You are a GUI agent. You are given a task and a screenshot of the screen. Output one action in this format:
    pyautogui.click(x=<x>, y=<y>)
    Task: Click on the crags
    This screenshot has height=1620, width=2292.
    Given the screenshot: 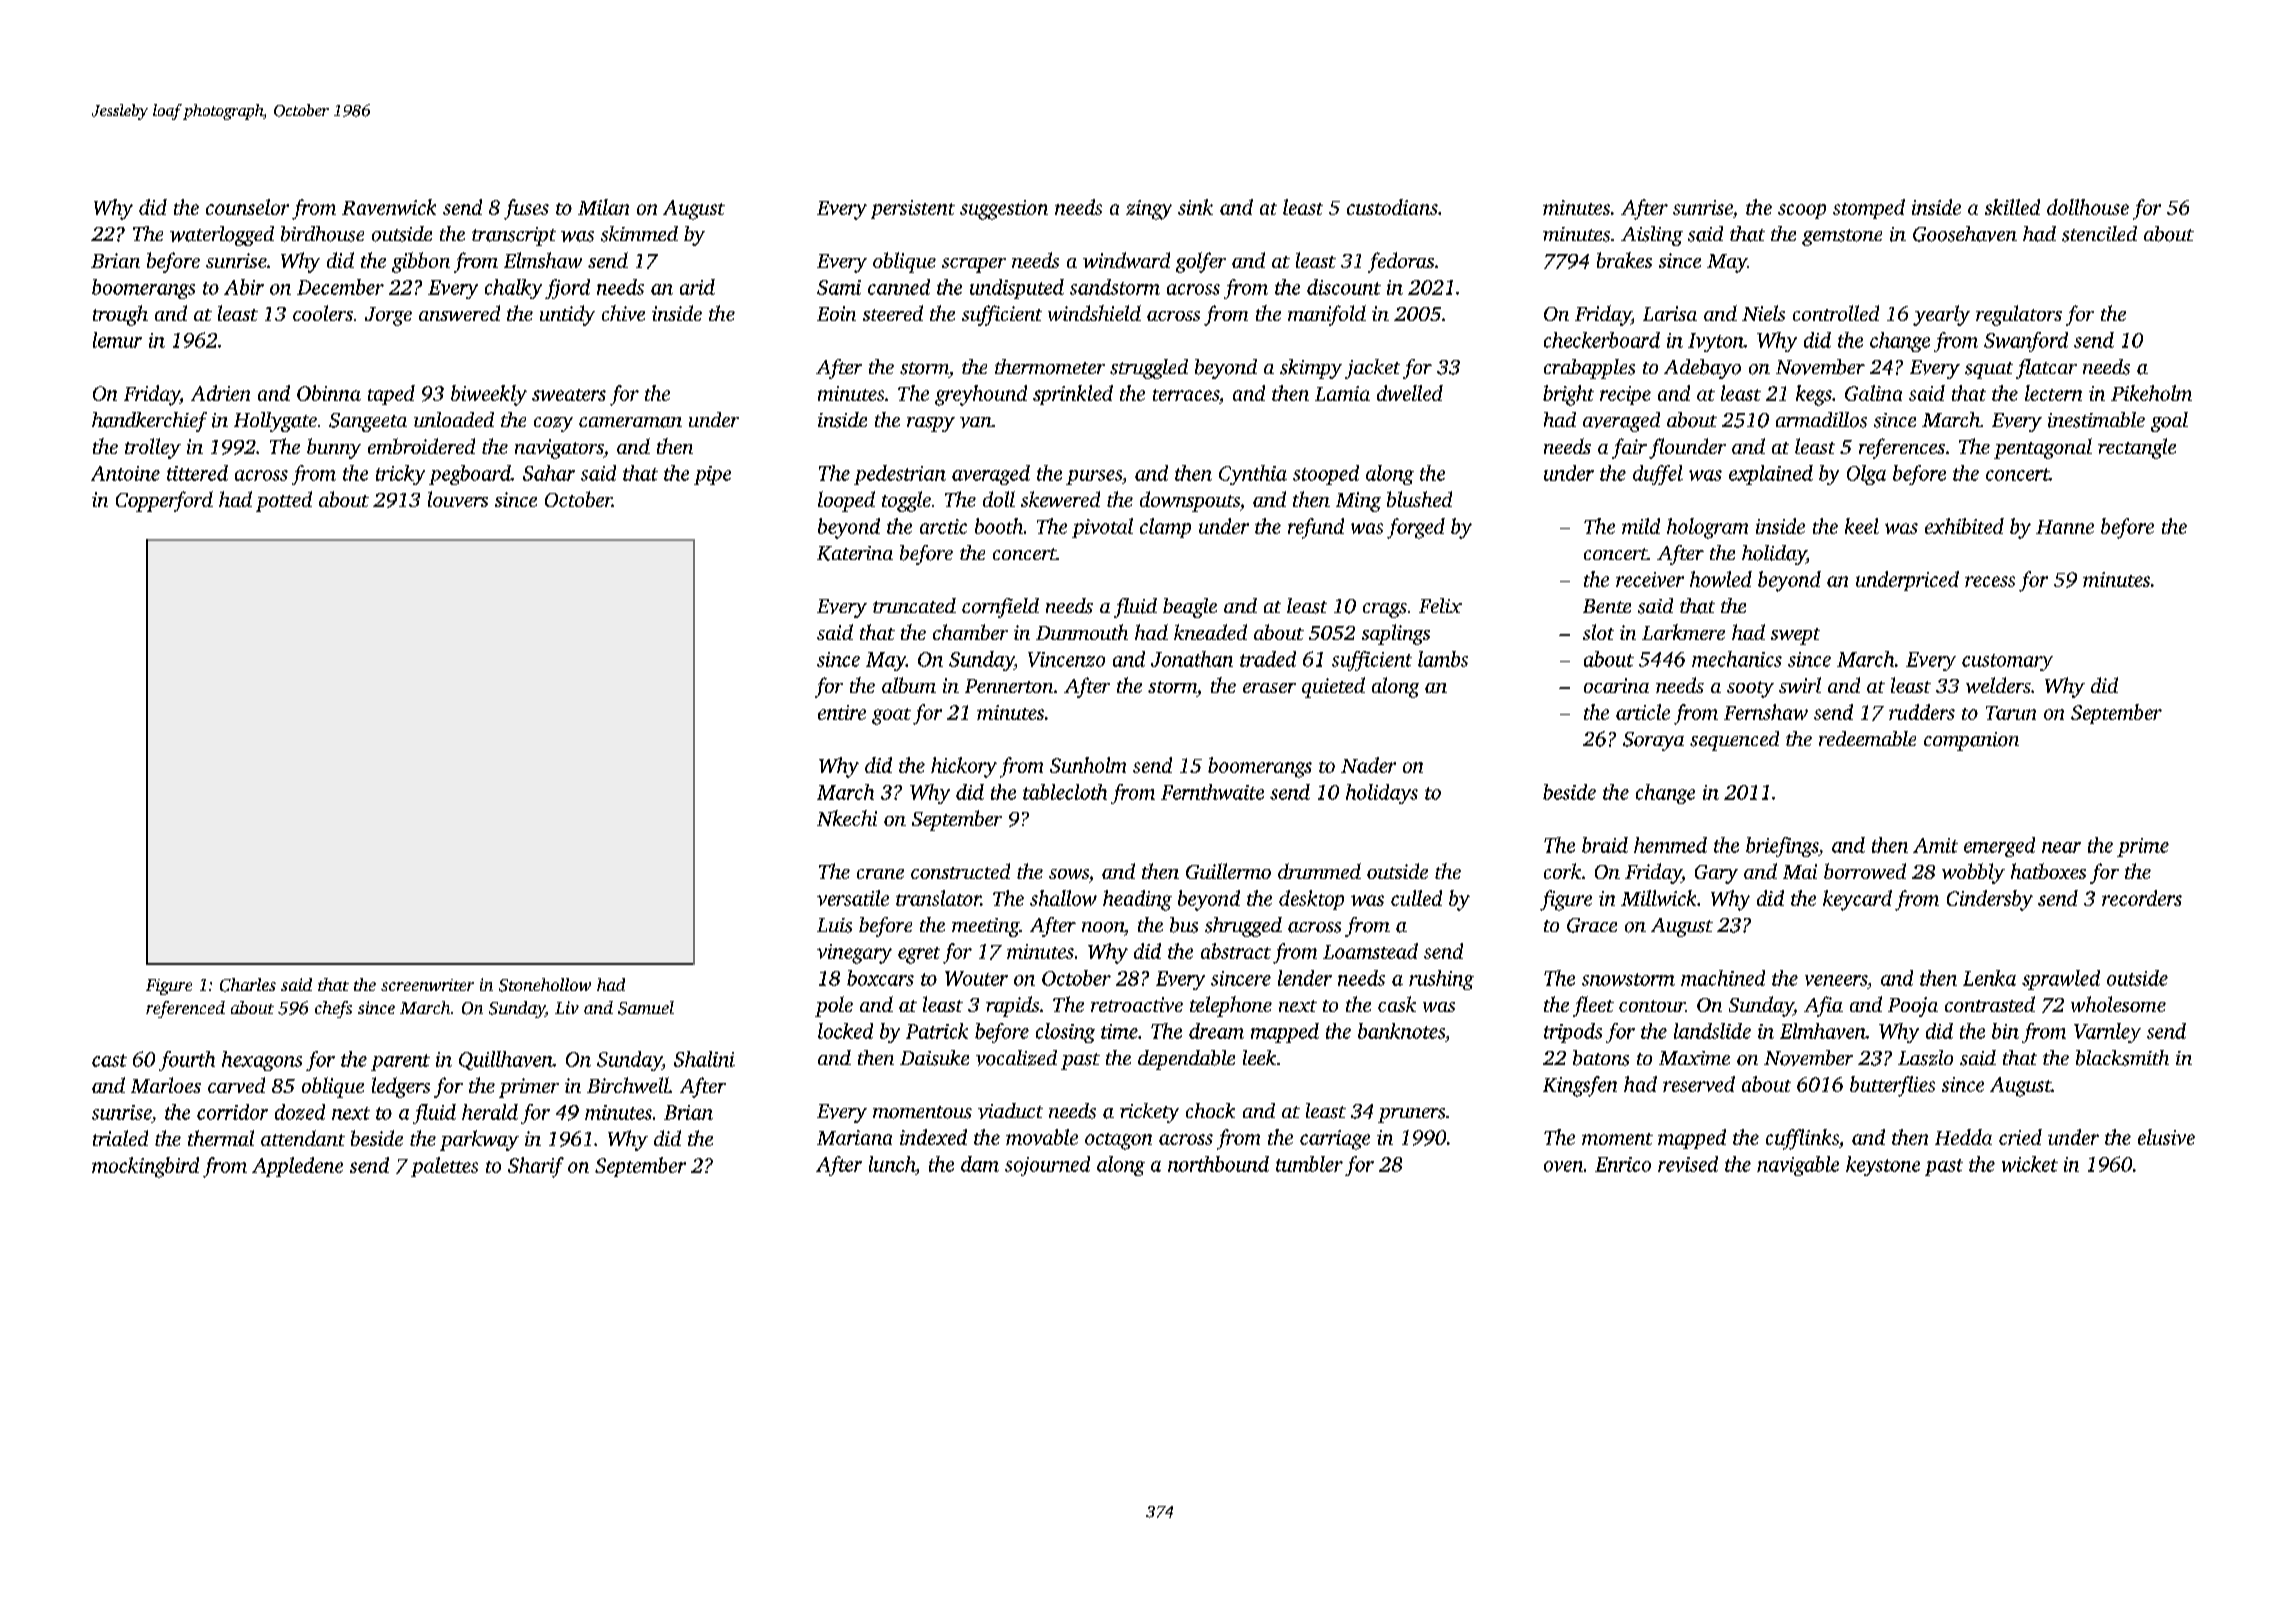 What is the action you would take?
    pyautogui.click(x=1385, y=610)
